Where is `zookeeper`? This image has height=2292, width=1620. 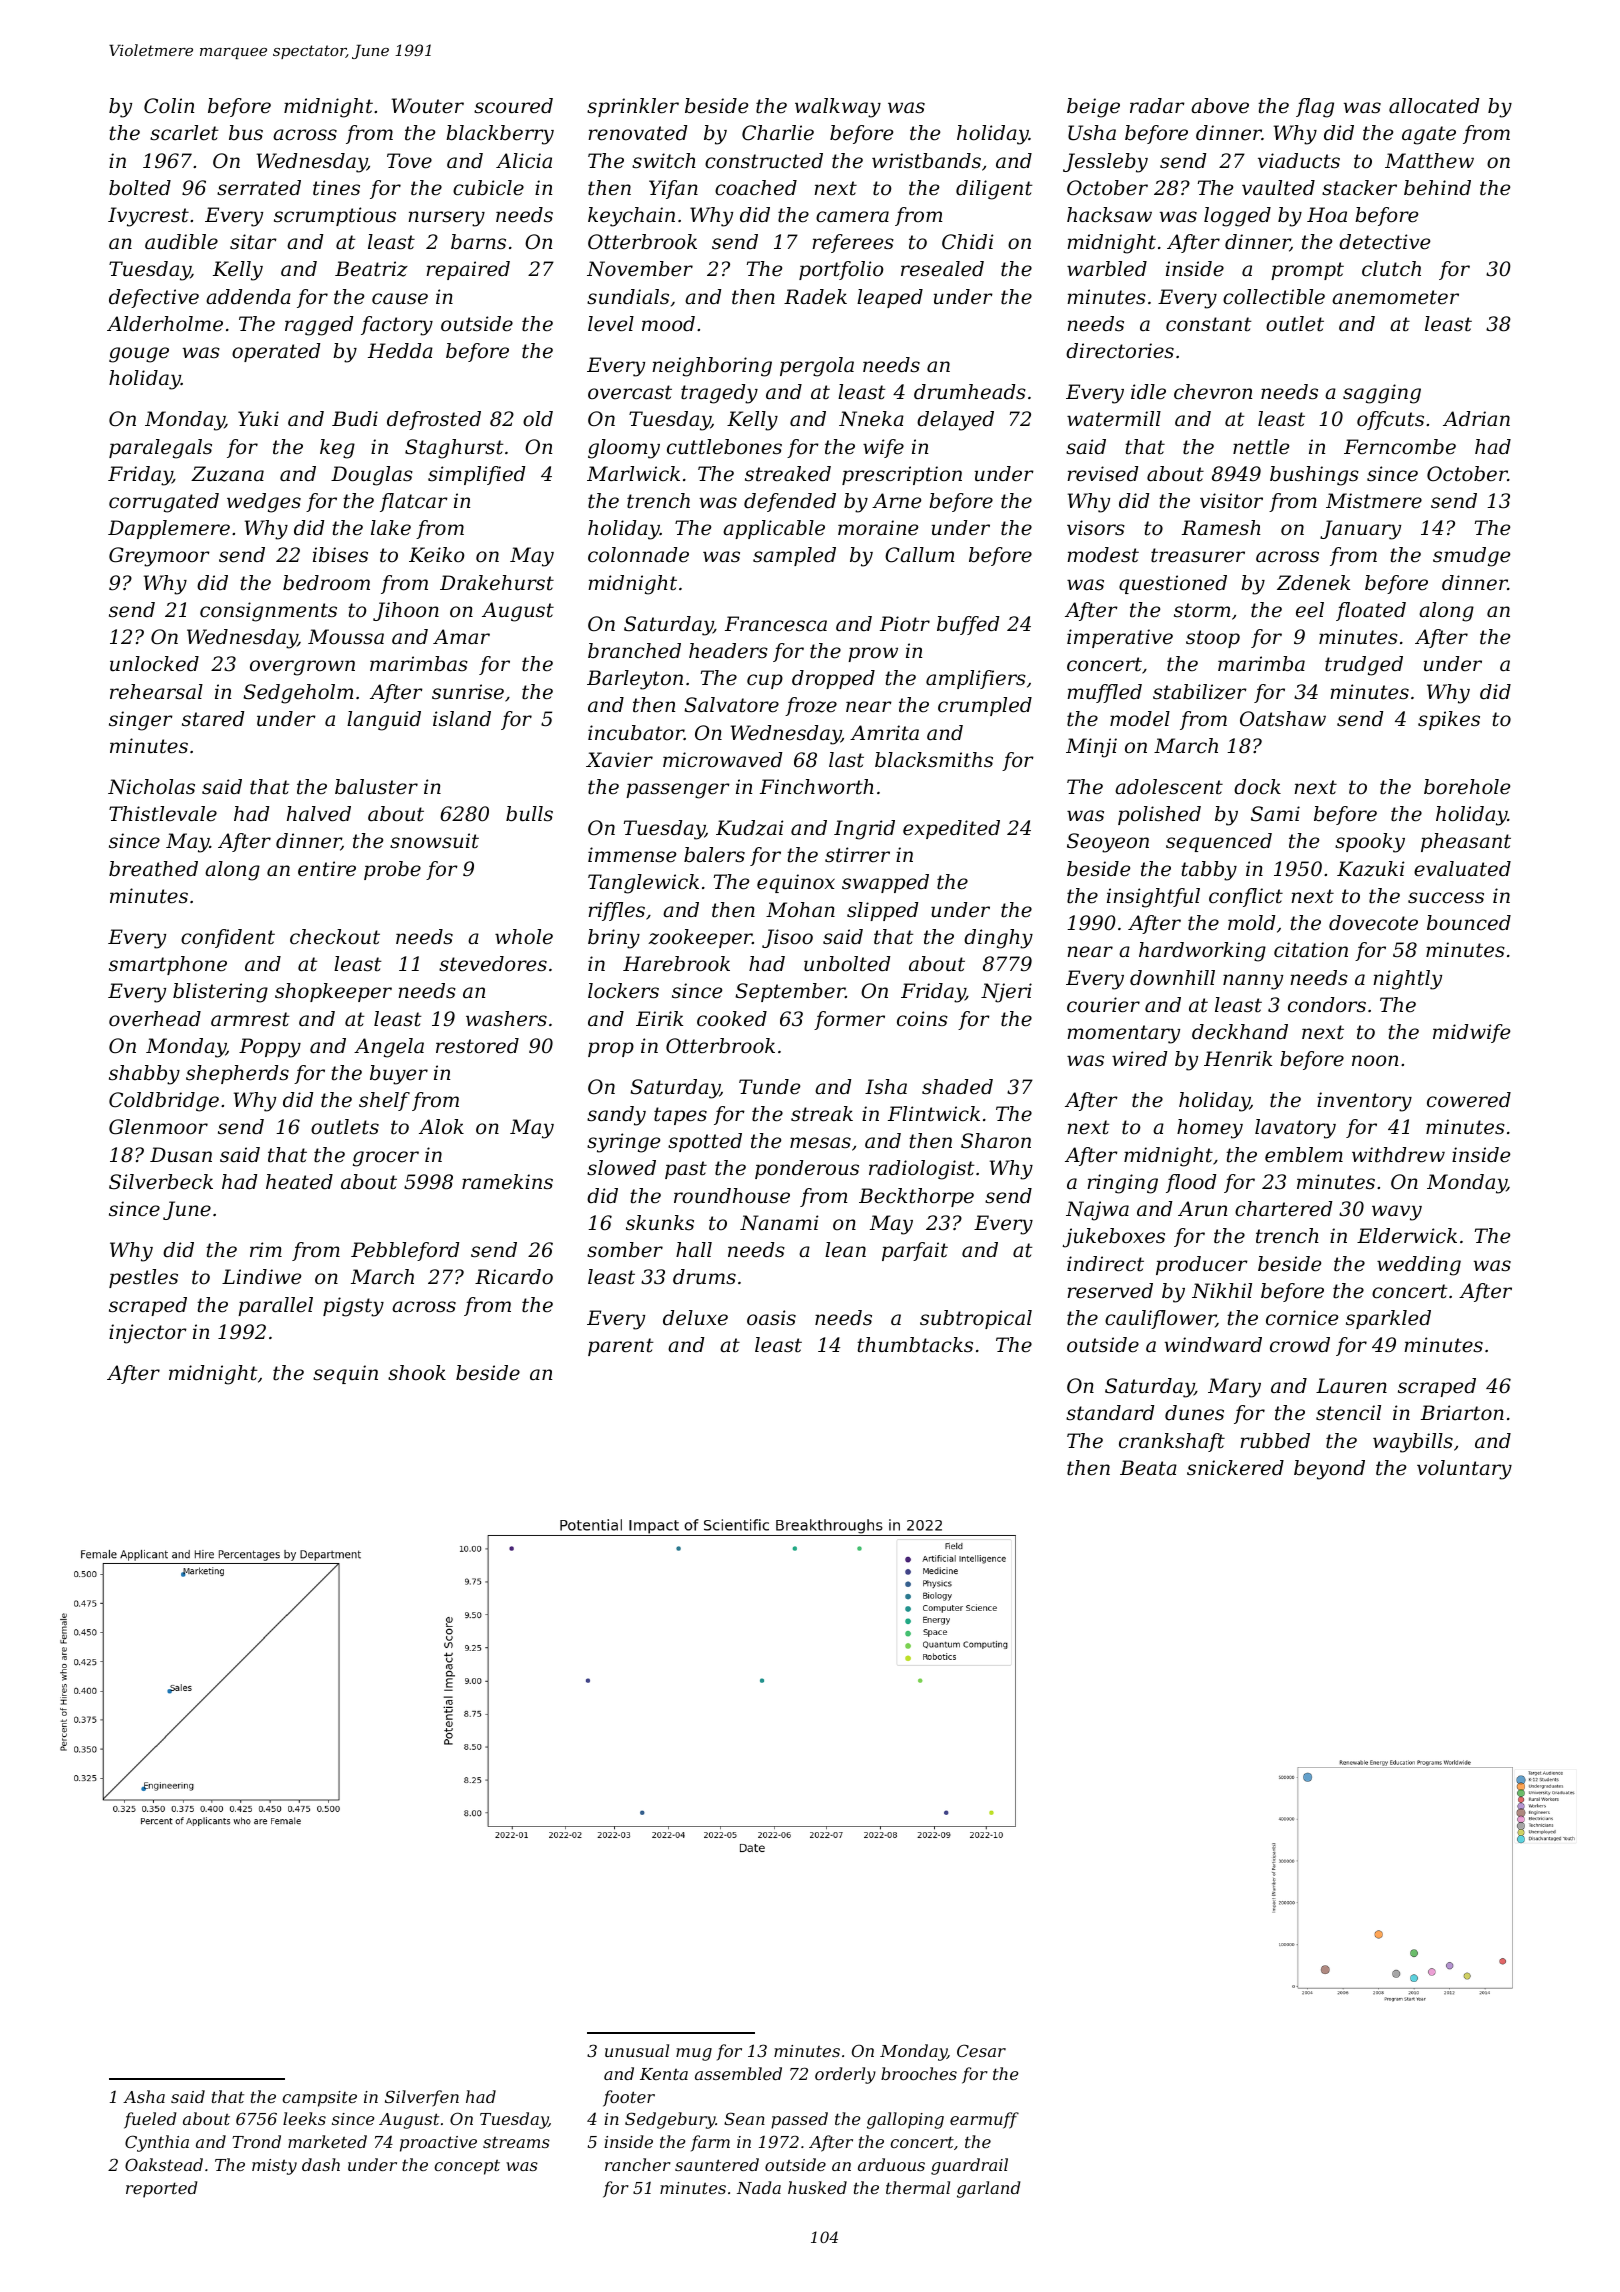
zookeeper is located at coordinates (700, 938).
